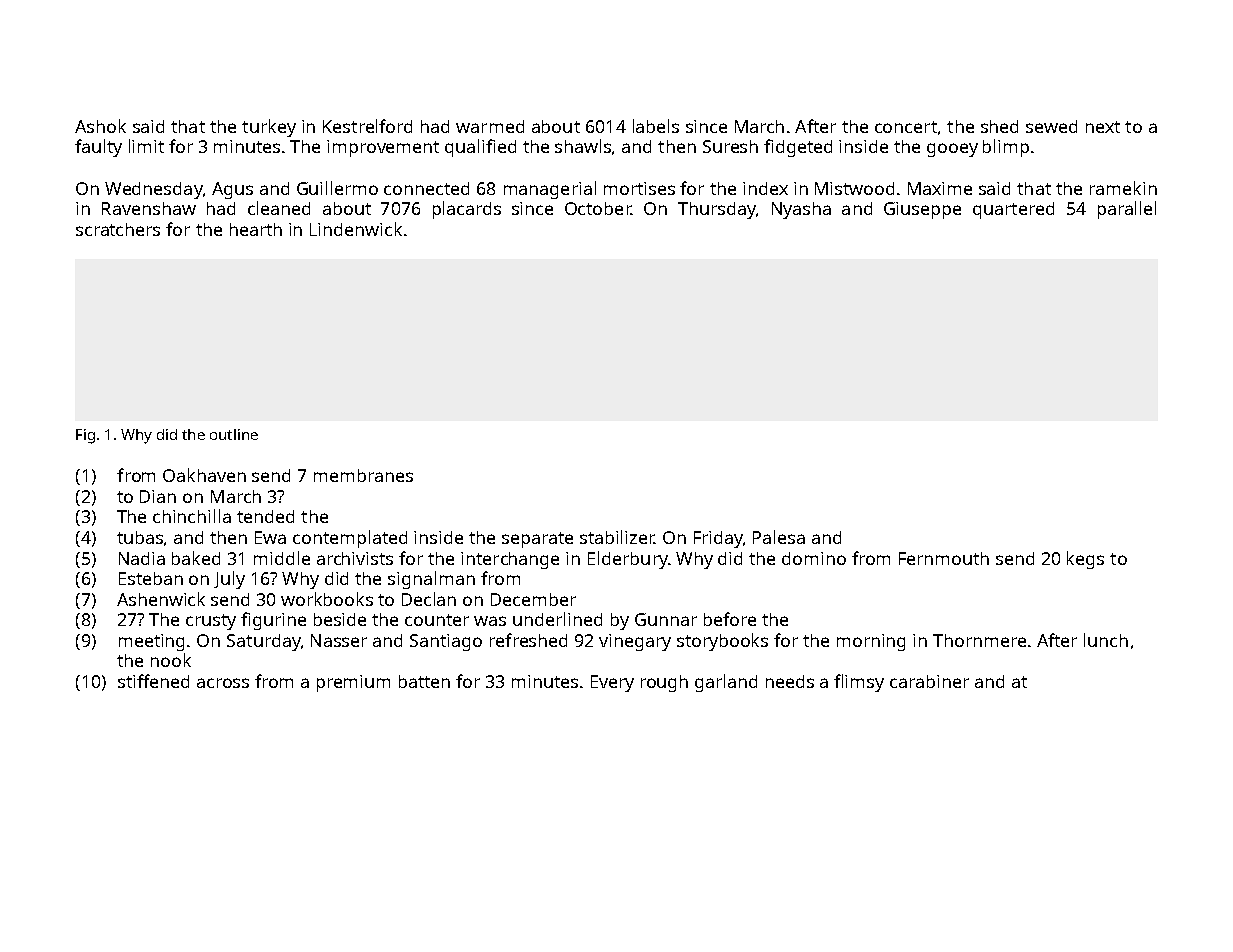 Image resolution: width=1233 pixels, height=952 pixels. What do you see at coordinates (906, 127) in the page?
I see `concert` at bounding box center [906, 127].
